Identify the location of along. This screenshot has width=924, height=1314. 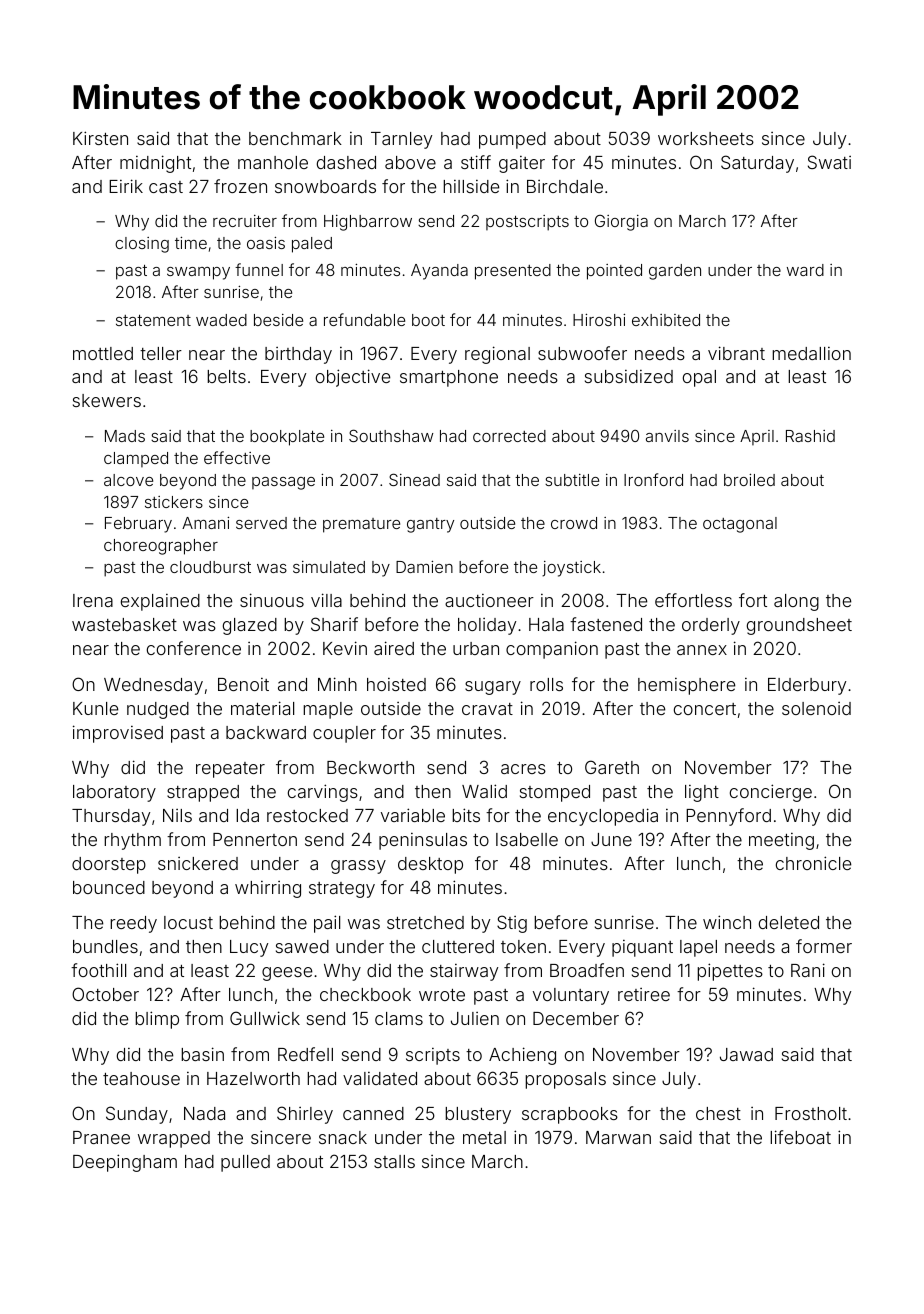
(796, 602).
